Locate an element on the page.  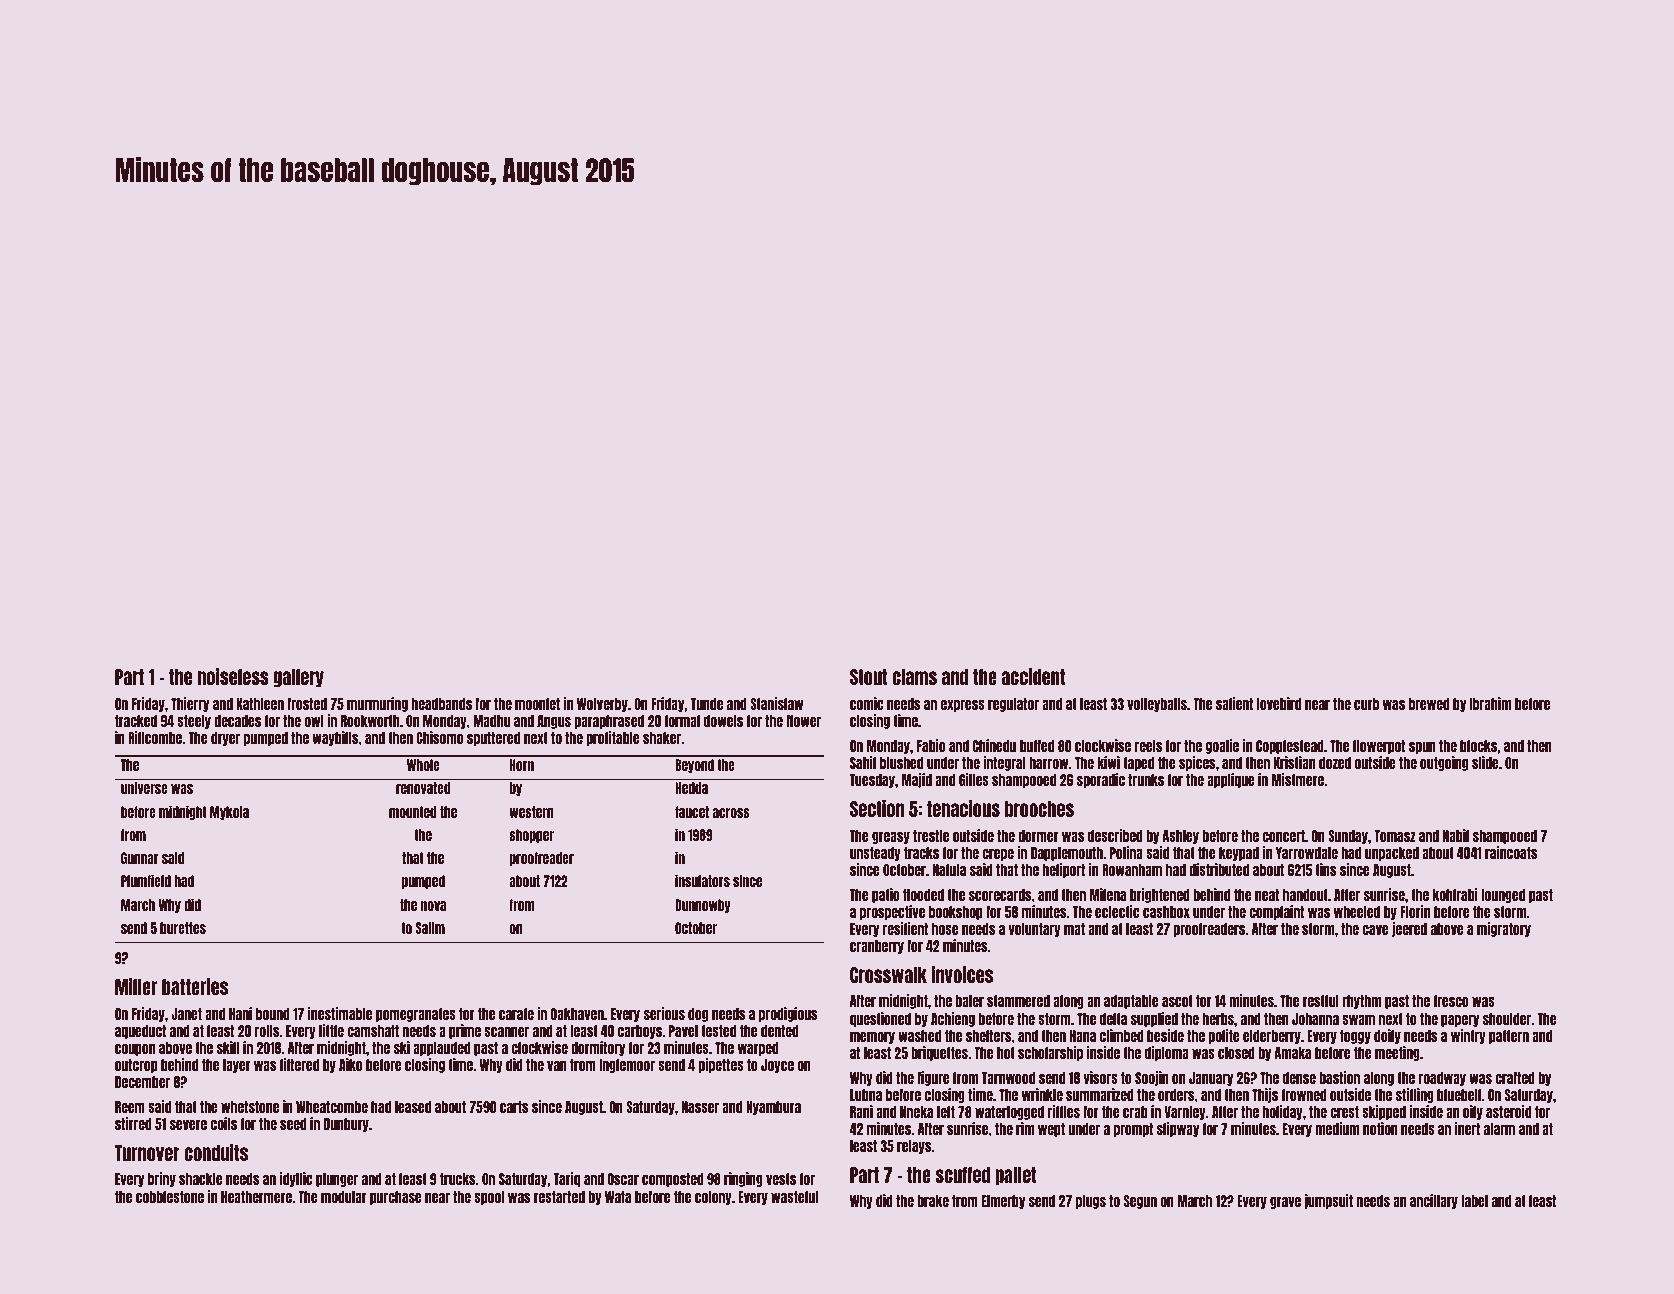
spool is located at coordinates (489, 1198).
